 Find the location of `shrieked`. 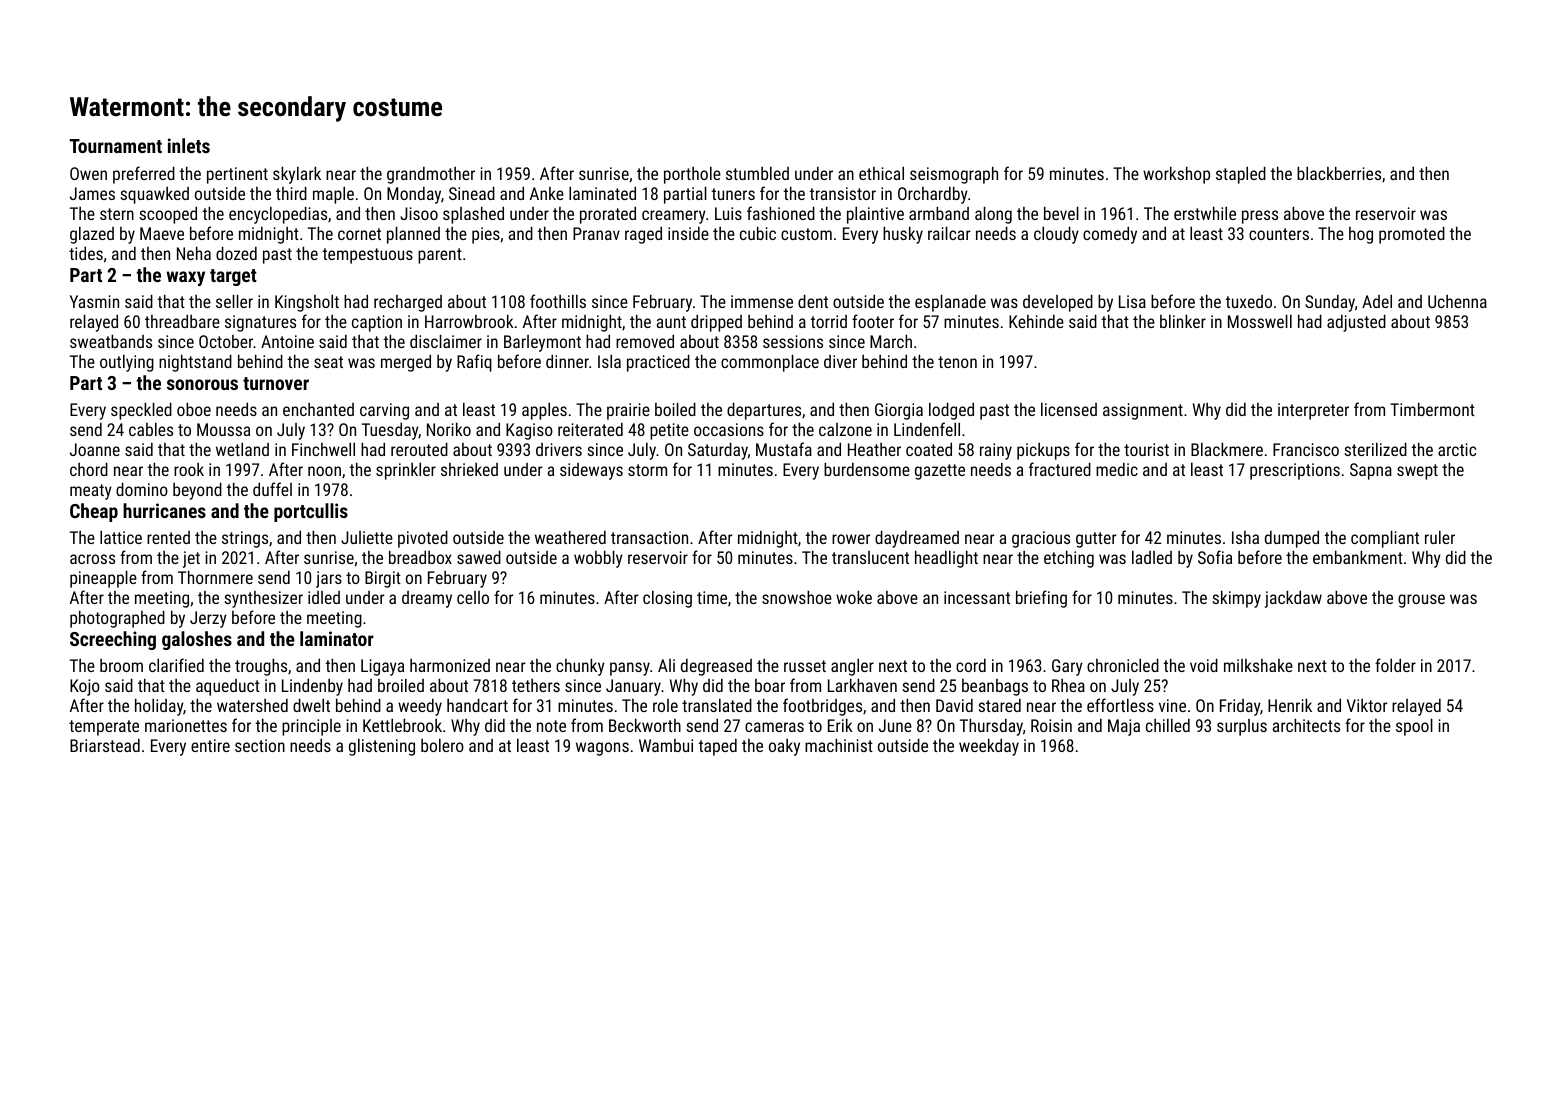

shrieked is located at coordinates (469, 469).
